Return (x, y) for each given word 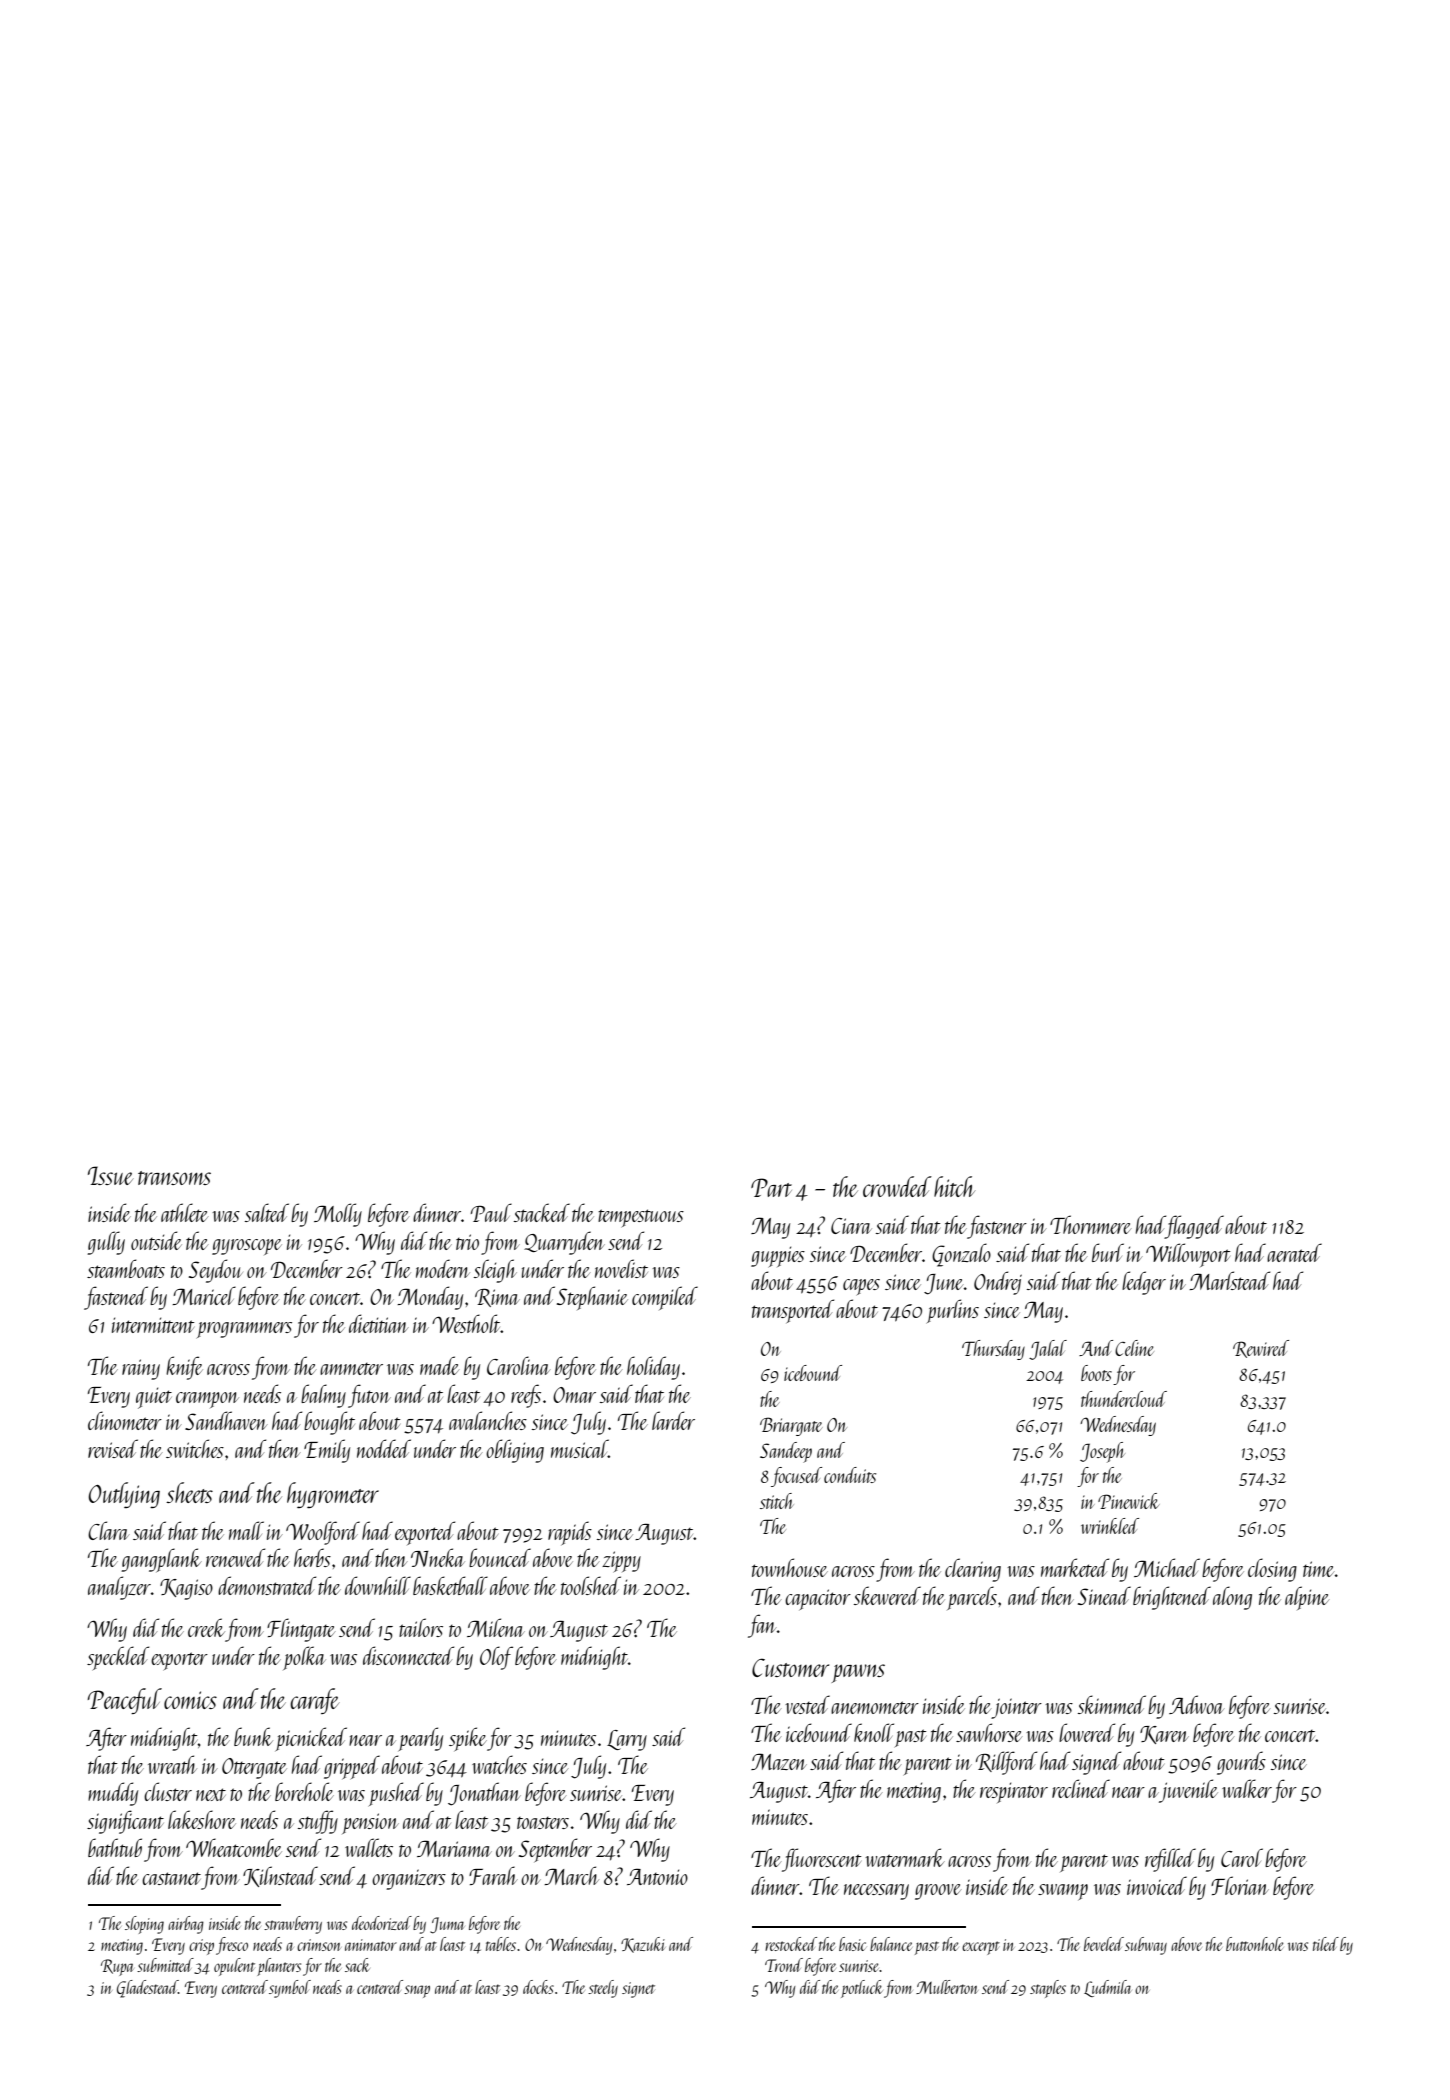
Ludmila (1107, 1988)
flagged (1195, 1227)
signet (638, 1990)
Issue (111, 1175)
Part (771, 1187)
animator (371, 1945)
